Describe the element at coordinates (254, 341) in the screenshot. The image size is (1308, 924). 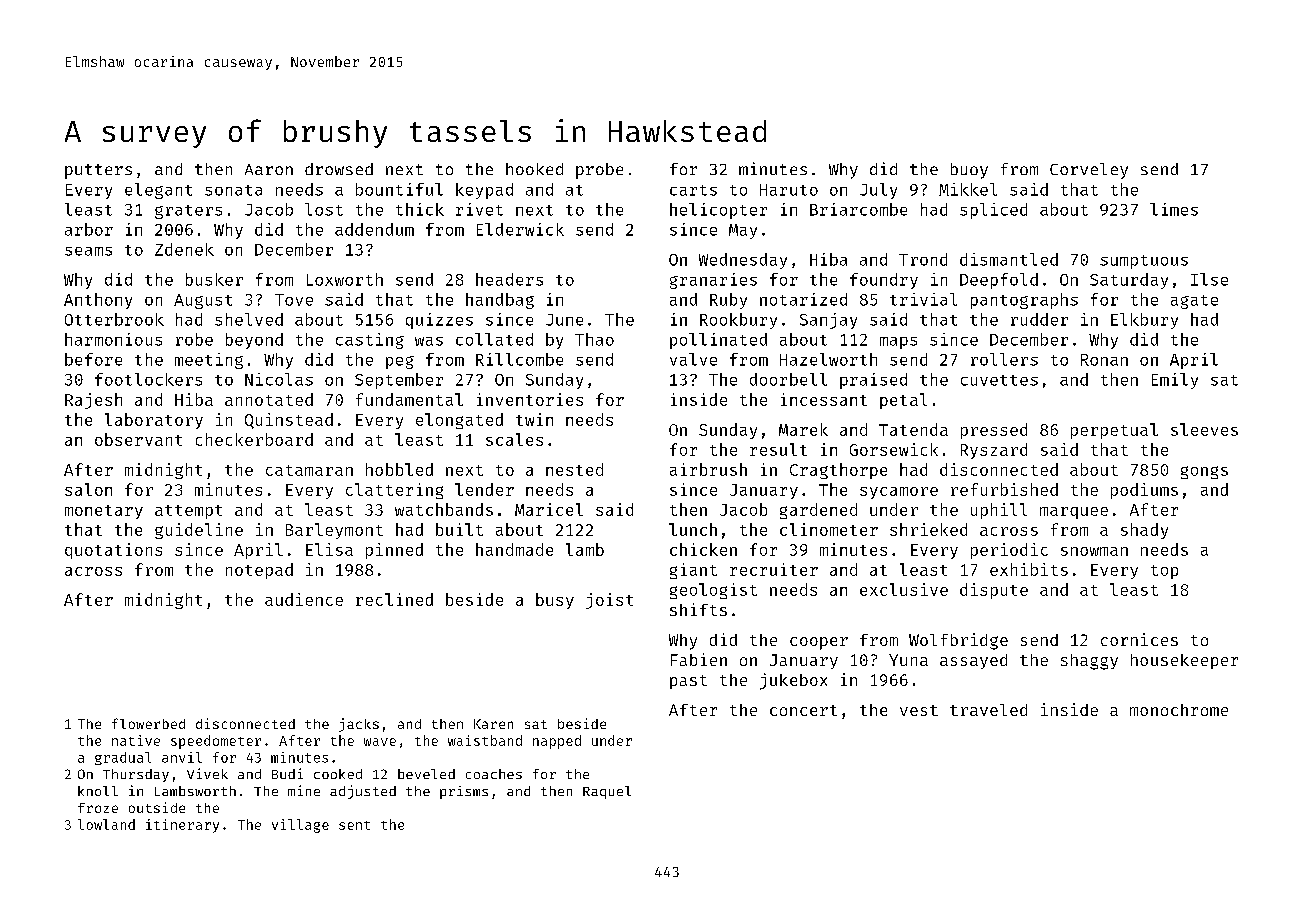
I see `beyond` at that location.
